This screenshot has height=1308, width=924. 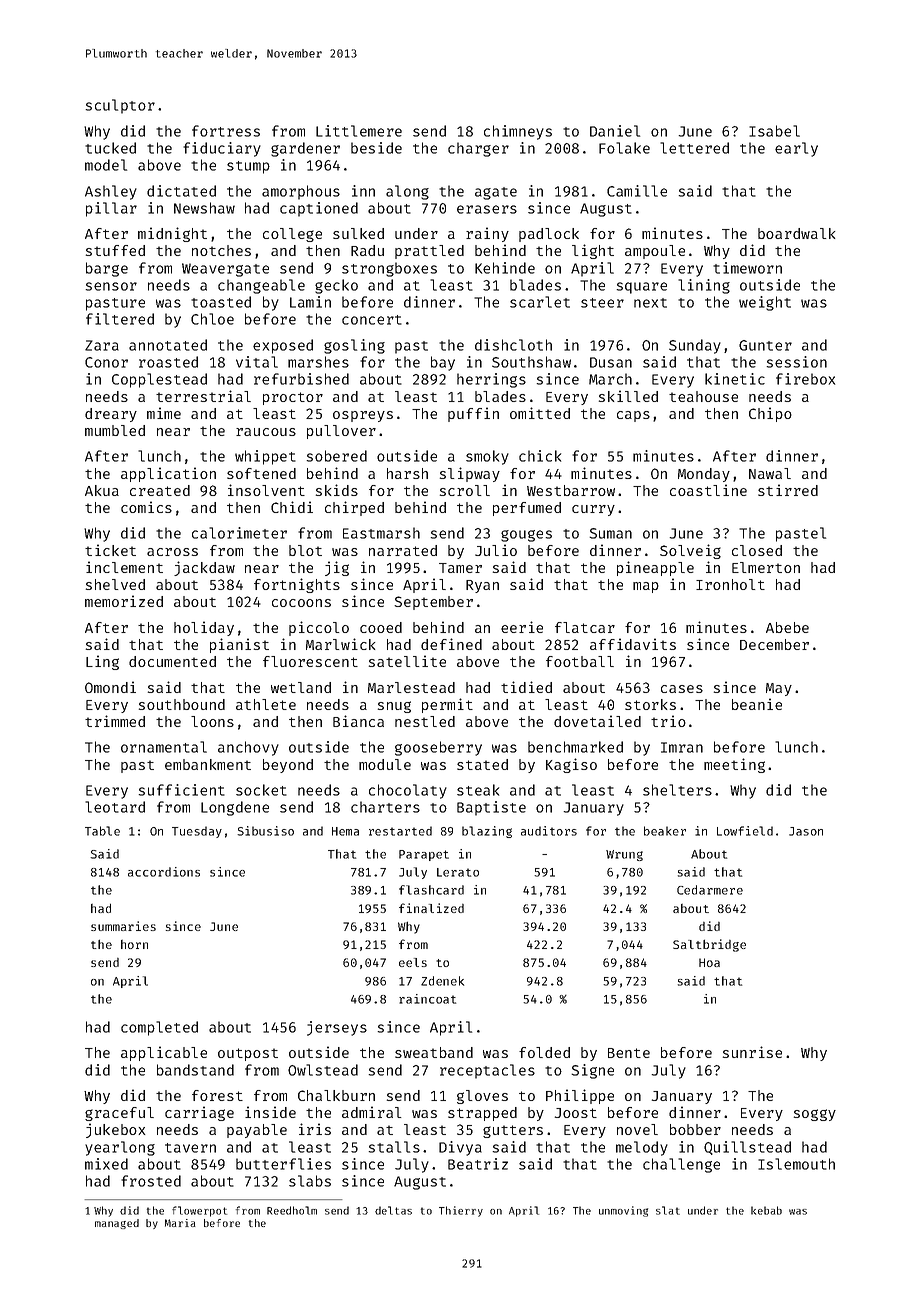 What do you see at coordinates (709, 945) in the screenshot?
I see `Saltbridge` at bounding box center [709, 945].
